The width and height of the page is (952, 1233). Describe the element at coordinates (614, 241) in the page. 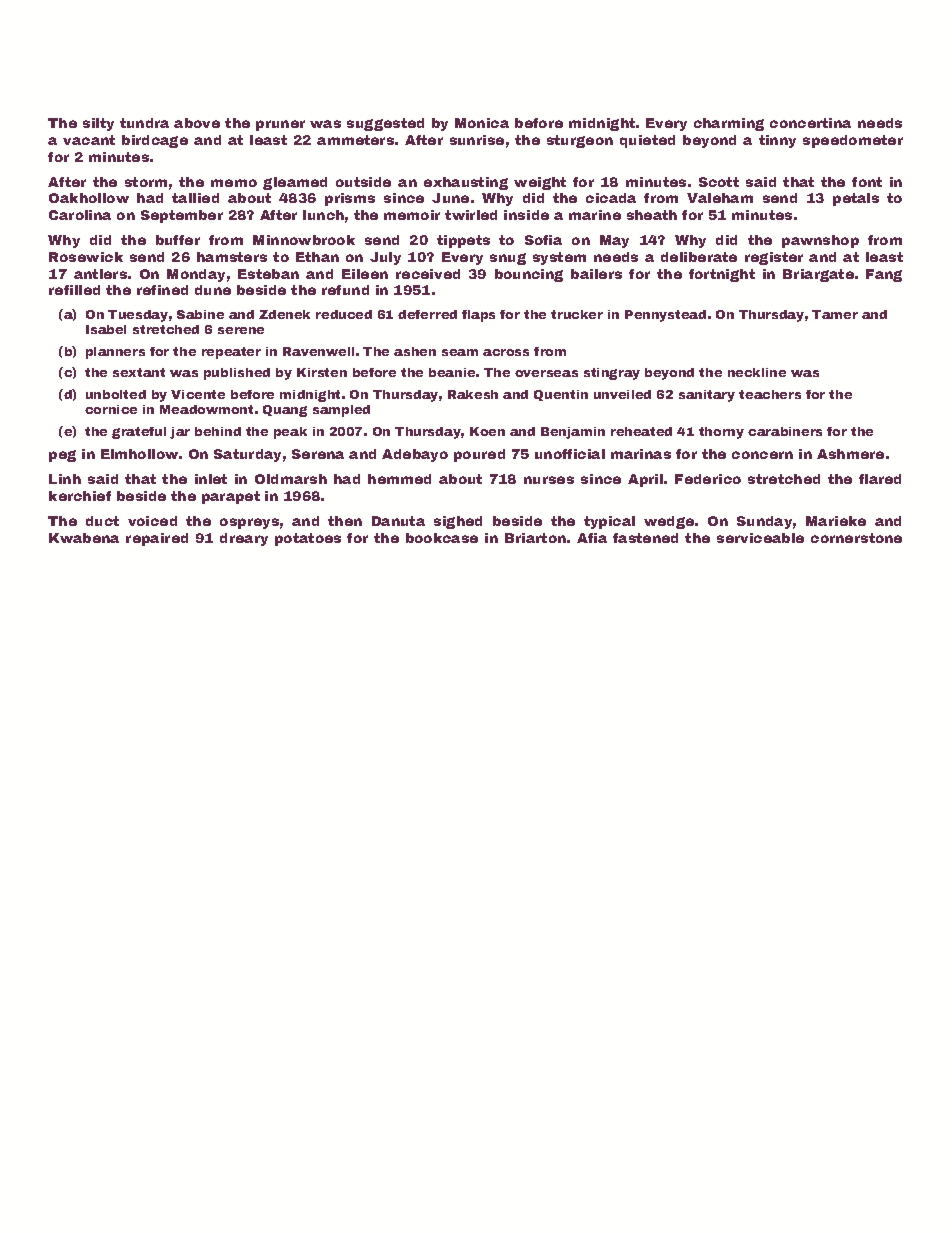

I see `May` at that location.
